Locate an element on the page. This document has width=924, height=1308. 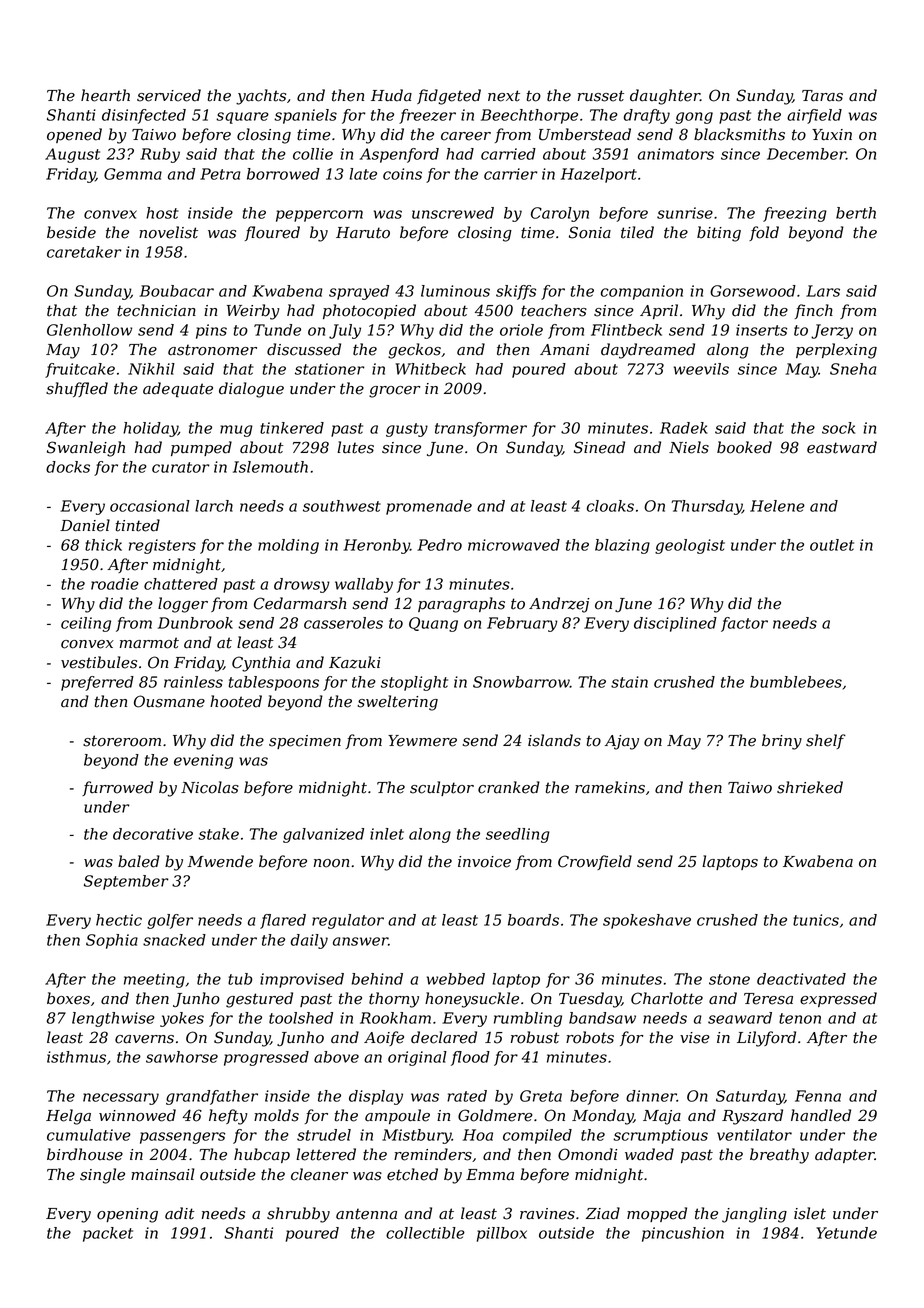
stone is located at coordinates (729, 979).
